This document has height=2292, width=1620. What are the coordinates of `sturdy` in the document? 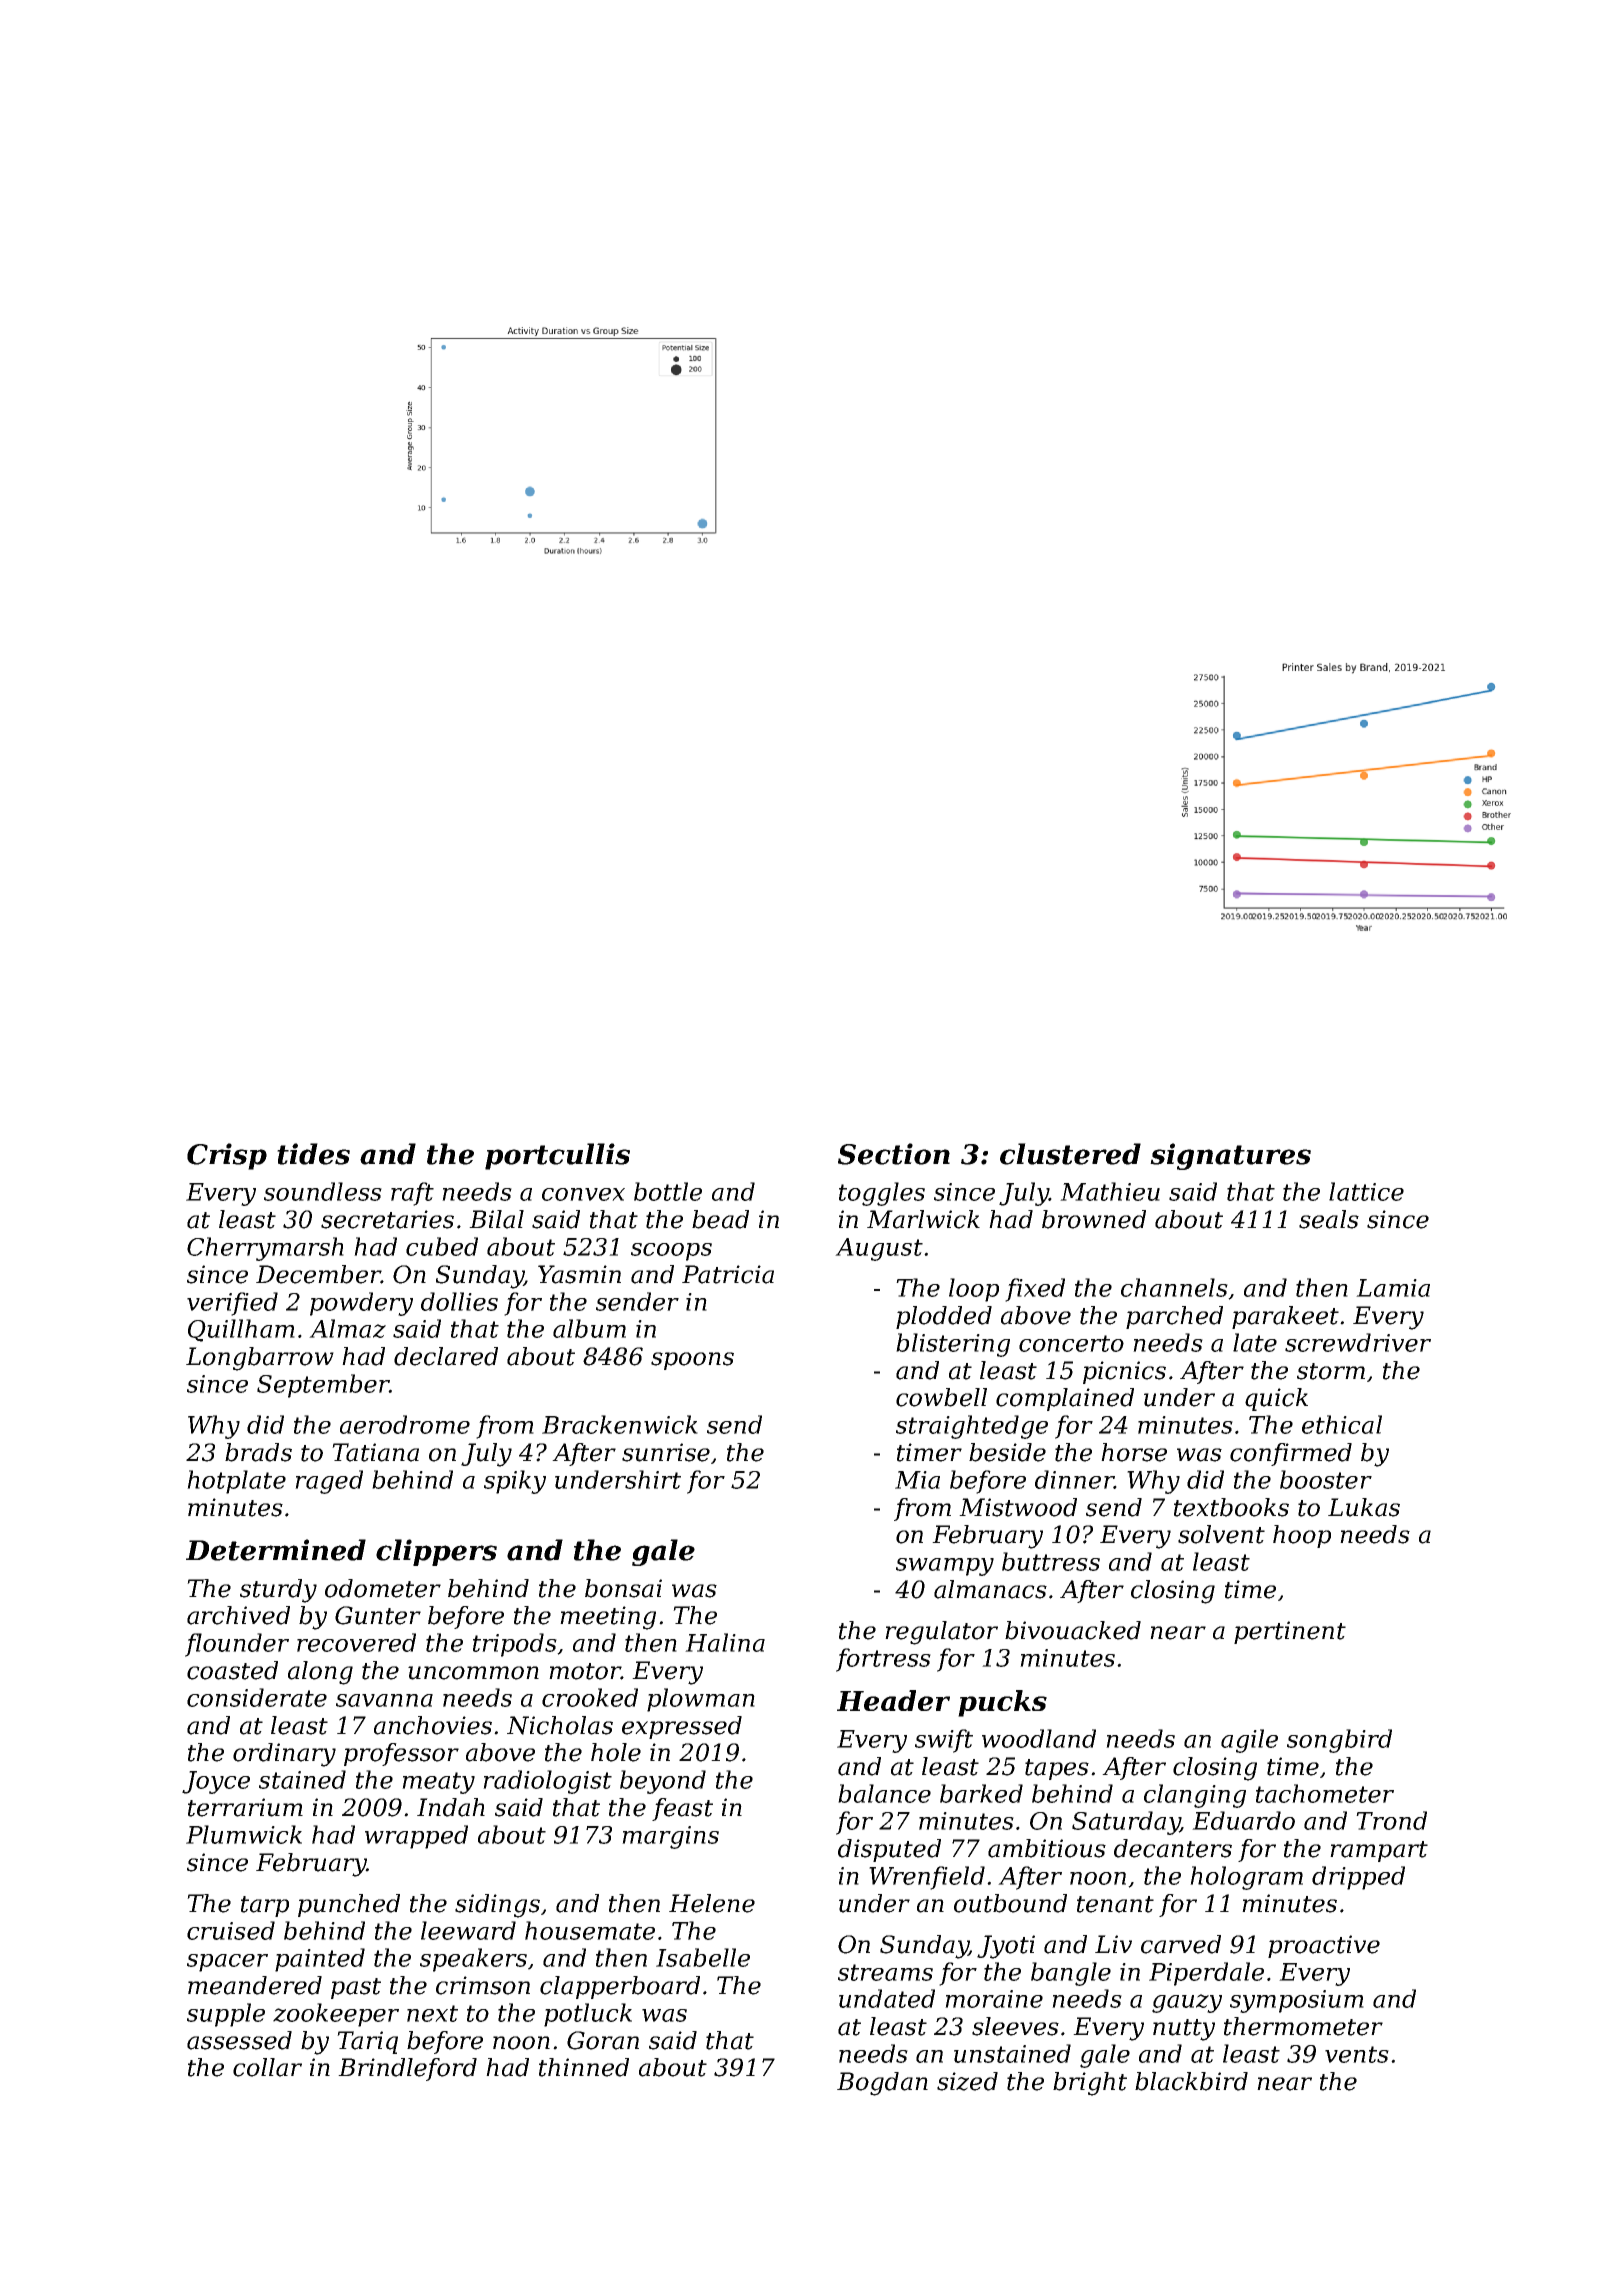 It's located at (278, 1591).
